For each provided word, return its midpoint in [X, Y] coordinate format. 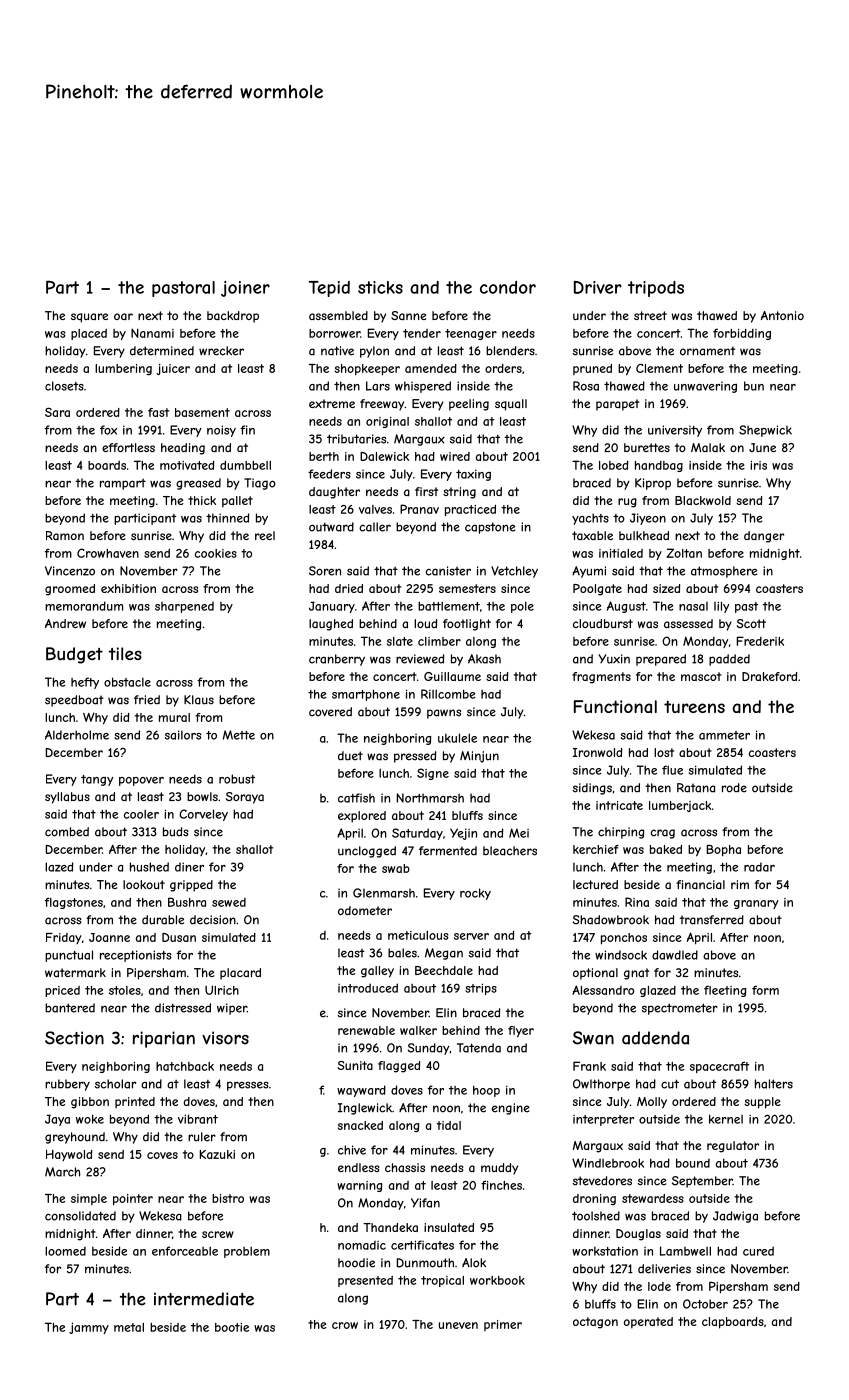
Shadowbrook [611, 920]
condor [508, 287]
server [471, 936]
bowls [202, 796]
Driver [598, 287]
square [89, 318]
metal [129, 1327]
